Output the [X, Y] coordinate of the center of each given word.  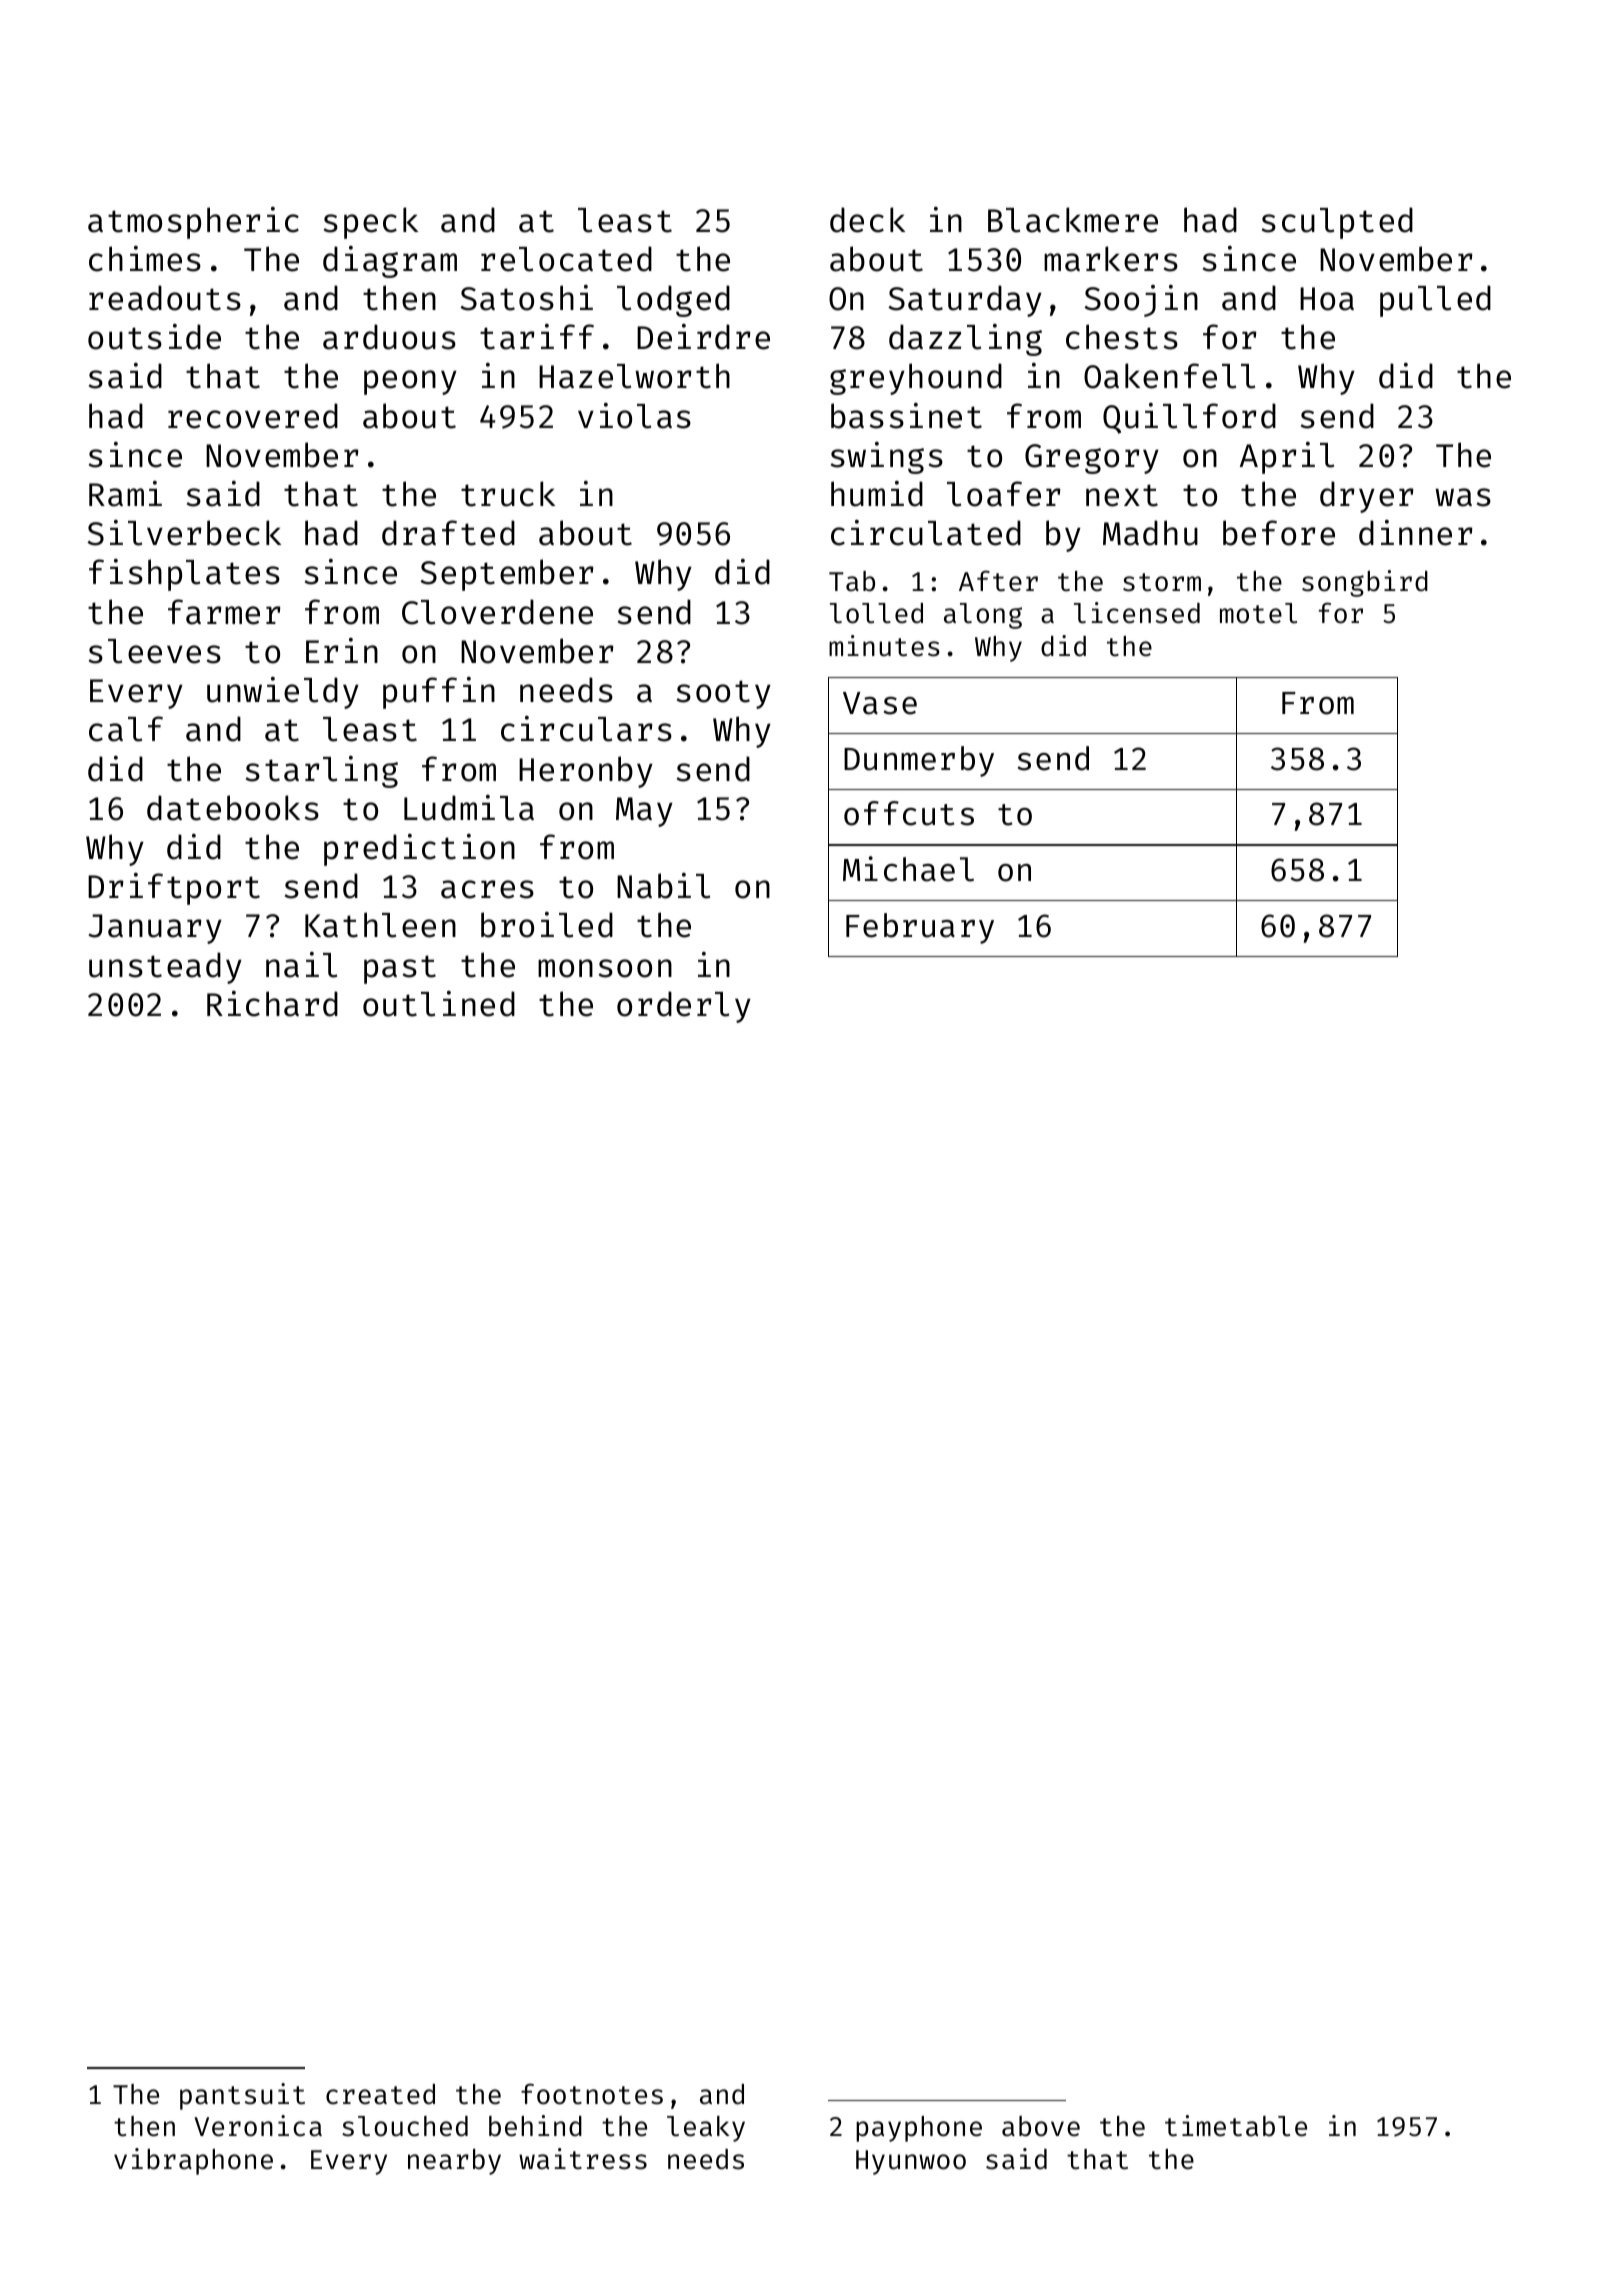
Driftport [174, 889]
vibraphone [193, 2161]
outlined [439, 1004]
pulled [1435, 301]
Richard [272, 1004]
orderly [684, 1007]
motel [1258, 613]
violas [634, 416]
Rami [125, 494]
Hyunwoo [911, 2162]
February [920, 928]
